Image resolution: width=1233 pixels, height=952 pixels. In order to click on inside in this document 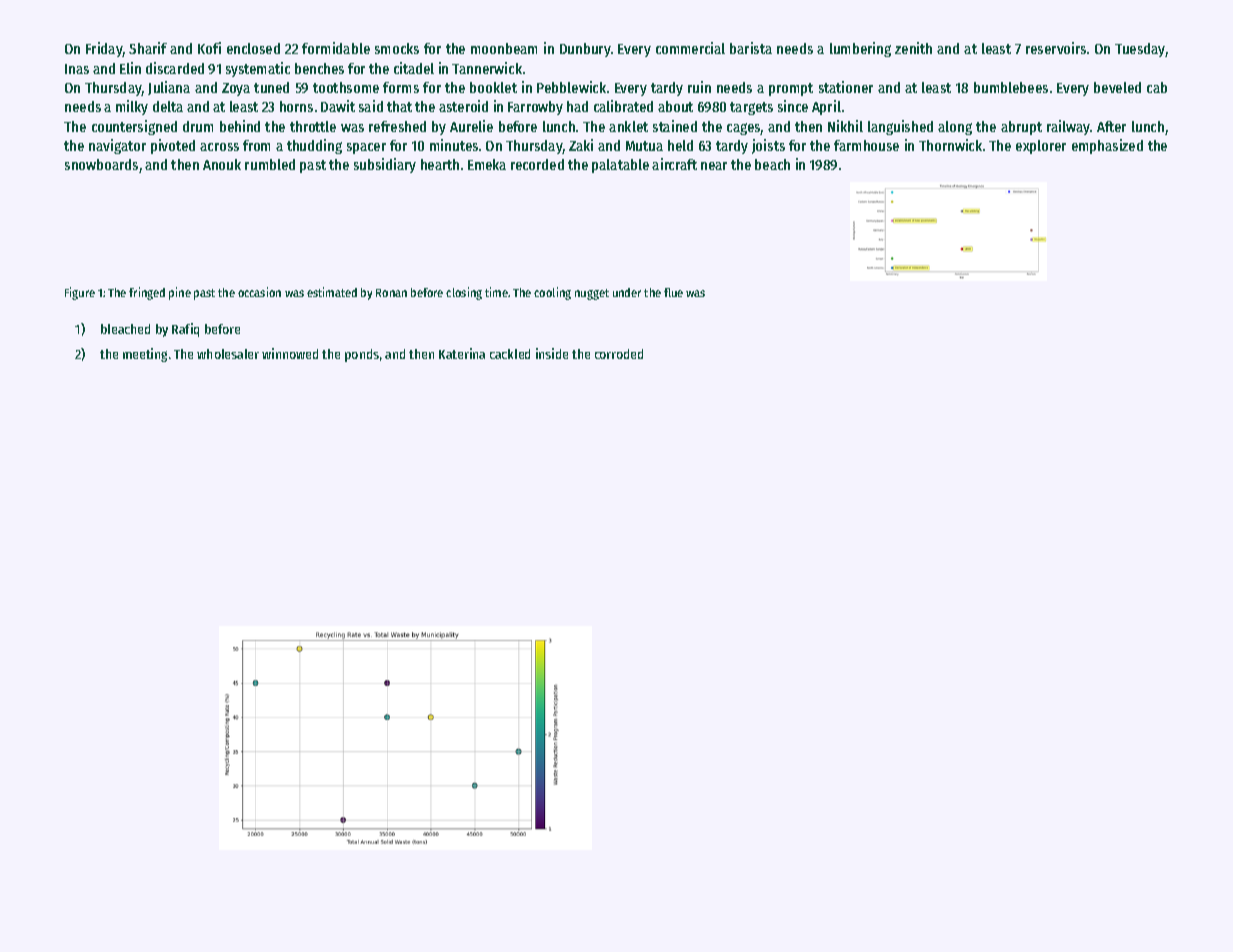, I will do `click(552, 353)`.
